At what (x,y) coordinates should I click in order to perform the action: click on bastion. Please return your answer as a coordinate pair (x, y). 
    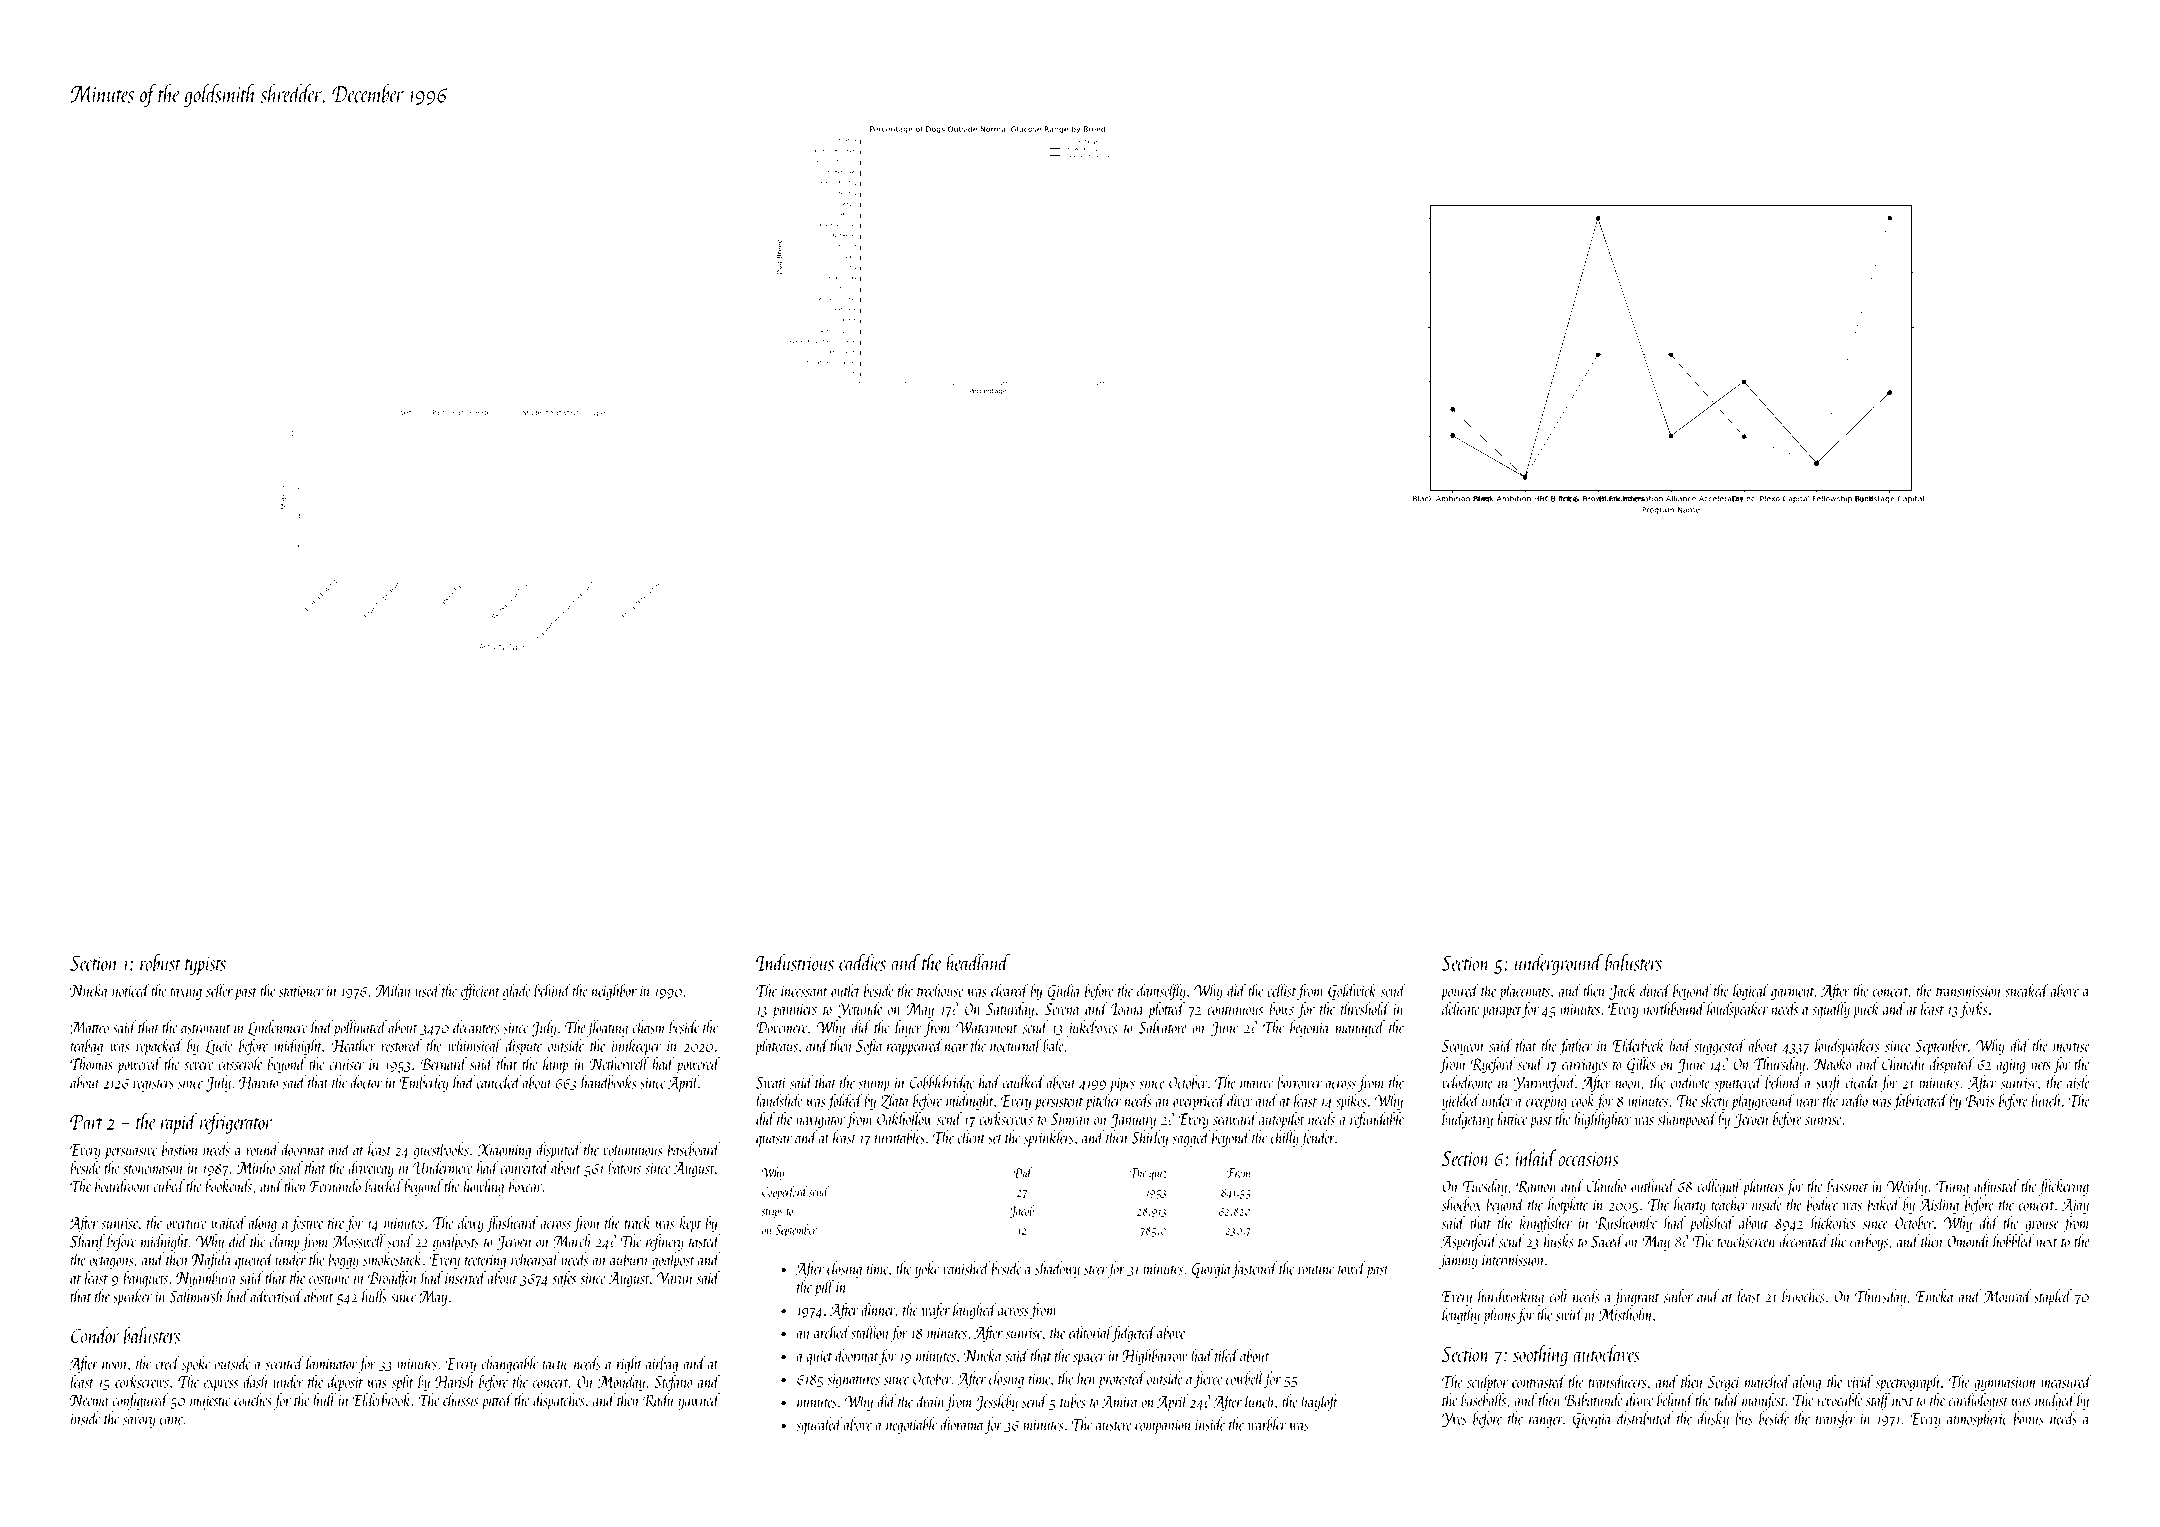
    Looking at the image, I should click on (180, 1149).
